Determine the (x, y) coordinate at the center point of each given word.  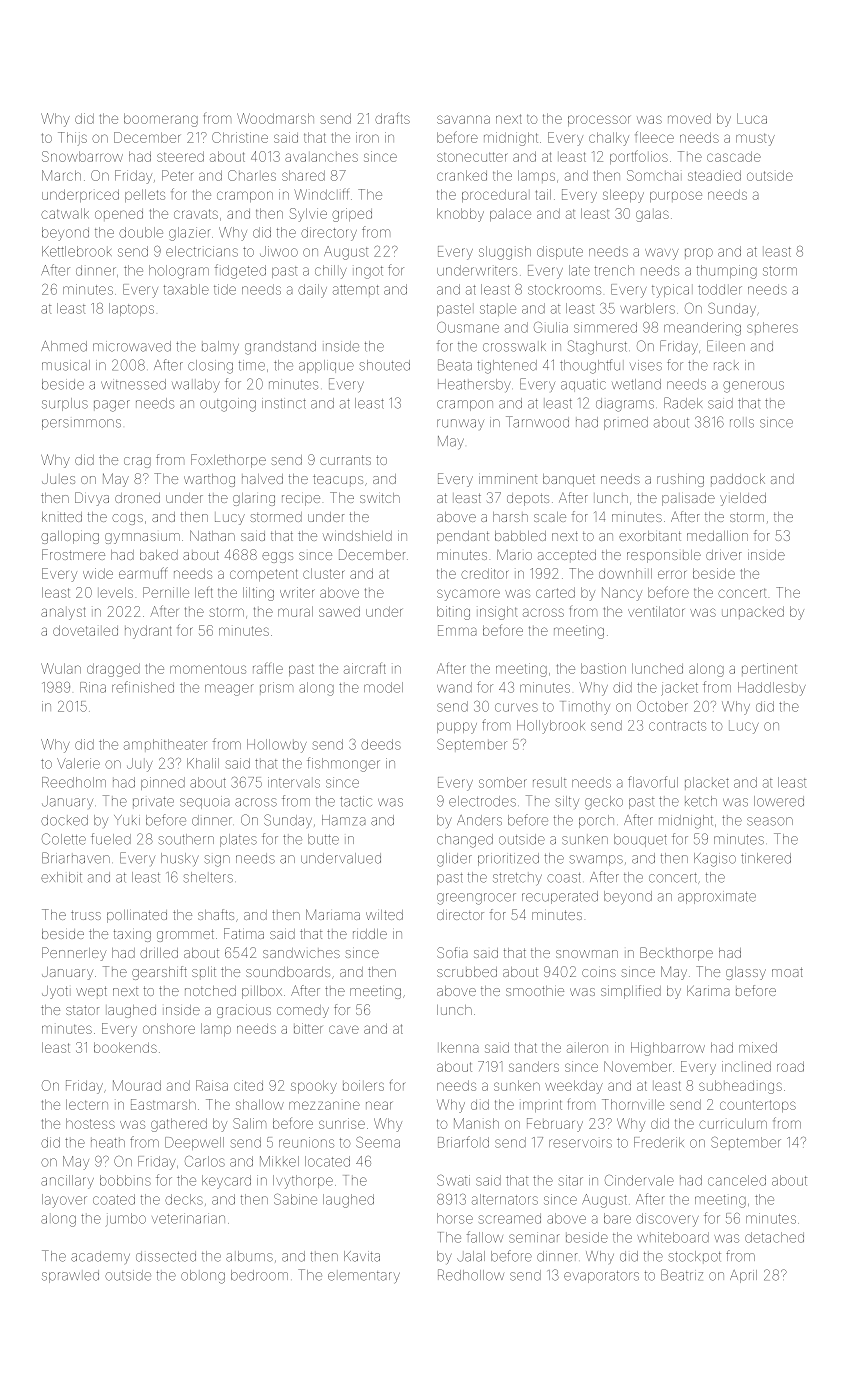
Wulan (61, 668)
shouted (385, 365)
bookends (125, 1047)
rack (726, 366)
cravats (196, 214)
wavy (662, 254)
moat (787, 972)
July (140, 765)
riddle (370, 934)
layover (64, 1201)
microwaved (132, 346)
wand (454, 687)
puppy (457, 728)
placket (707, 782)
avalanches (321, 157)
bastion (603, 668)
